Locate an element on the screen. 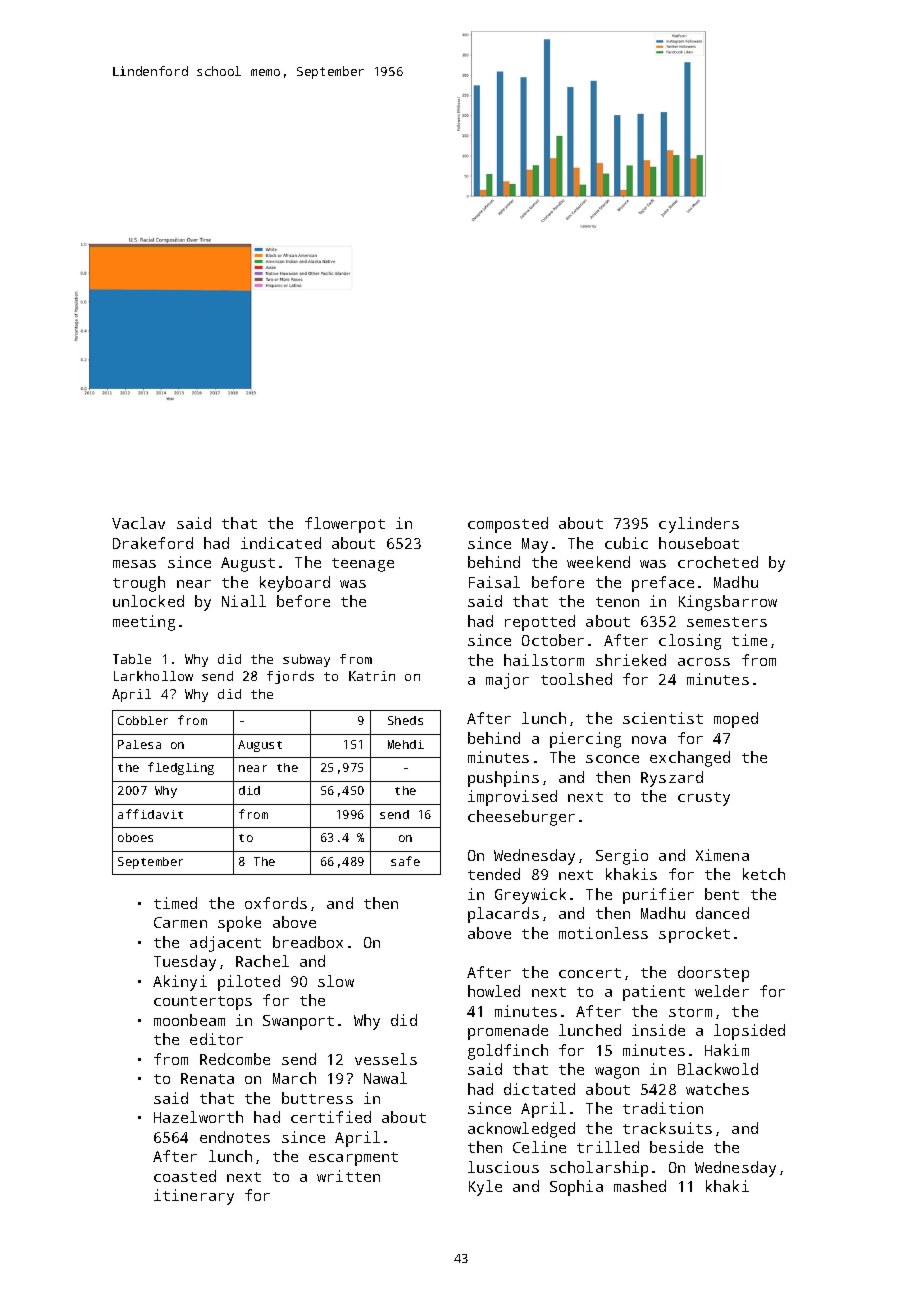  Carmen is located at coordinates (180, 922).
